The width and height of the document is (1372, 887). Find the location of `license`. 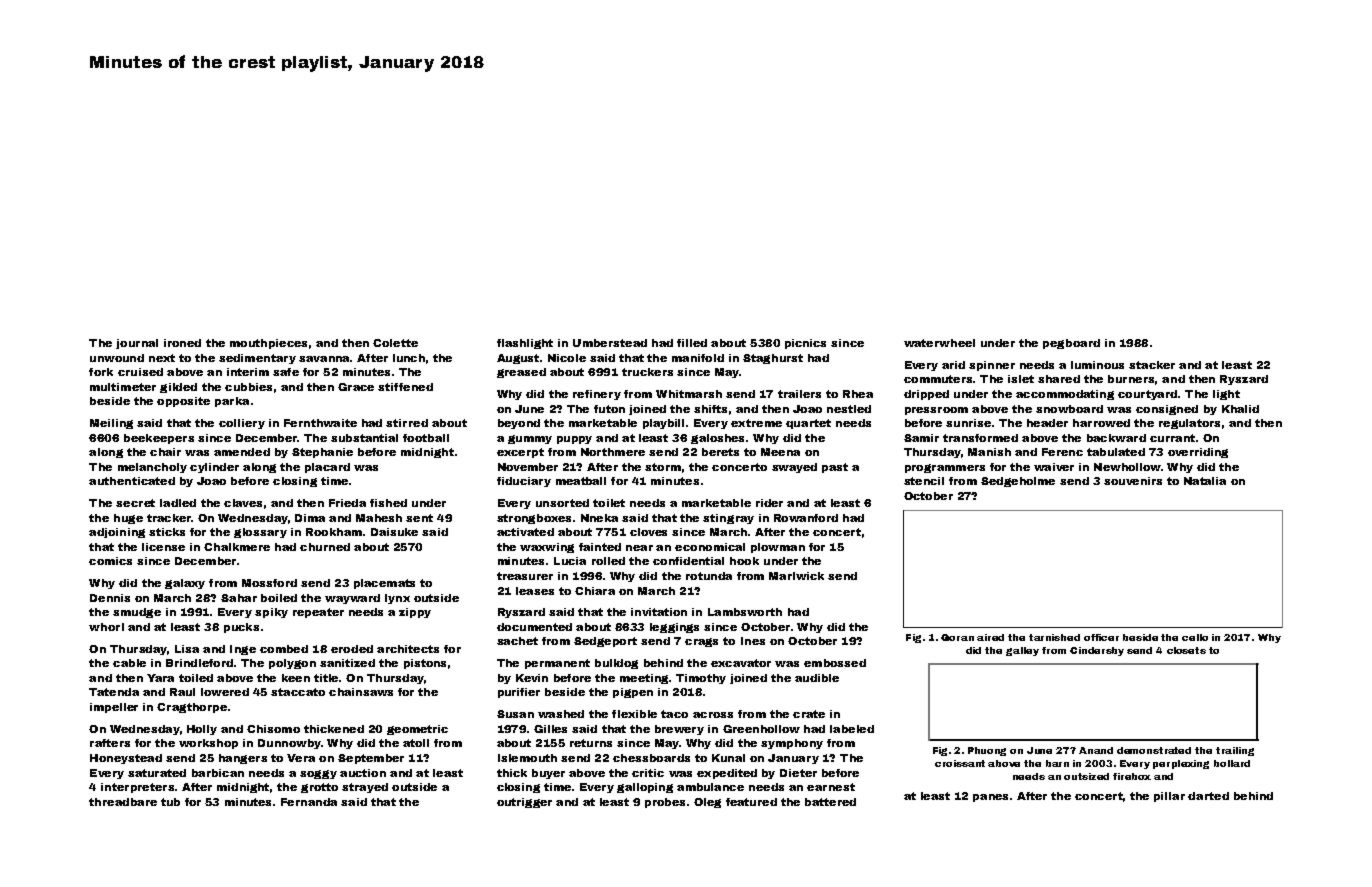

license is located at coordinates (163, 547).
